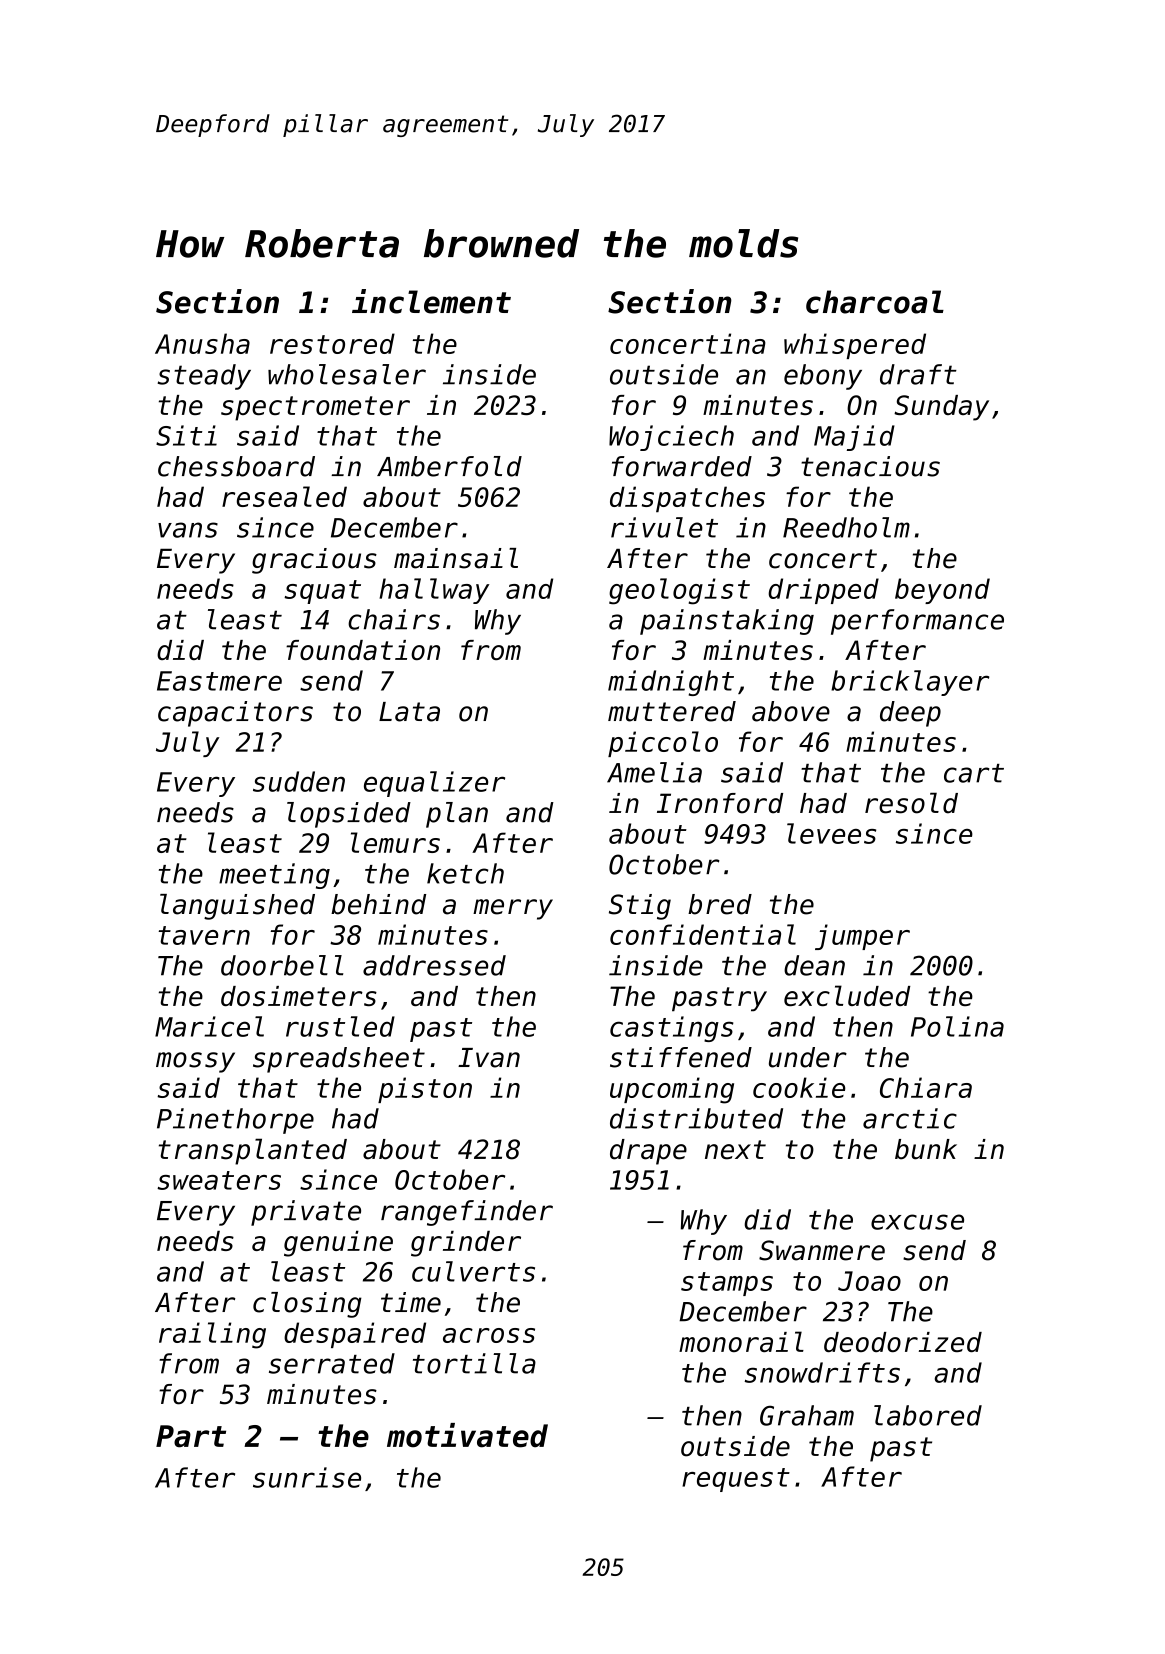 This screenshot has width=1165, height=1654. Describe the element at coordinates (640, 907) in the screenshot. I see `Stig` at that location.
